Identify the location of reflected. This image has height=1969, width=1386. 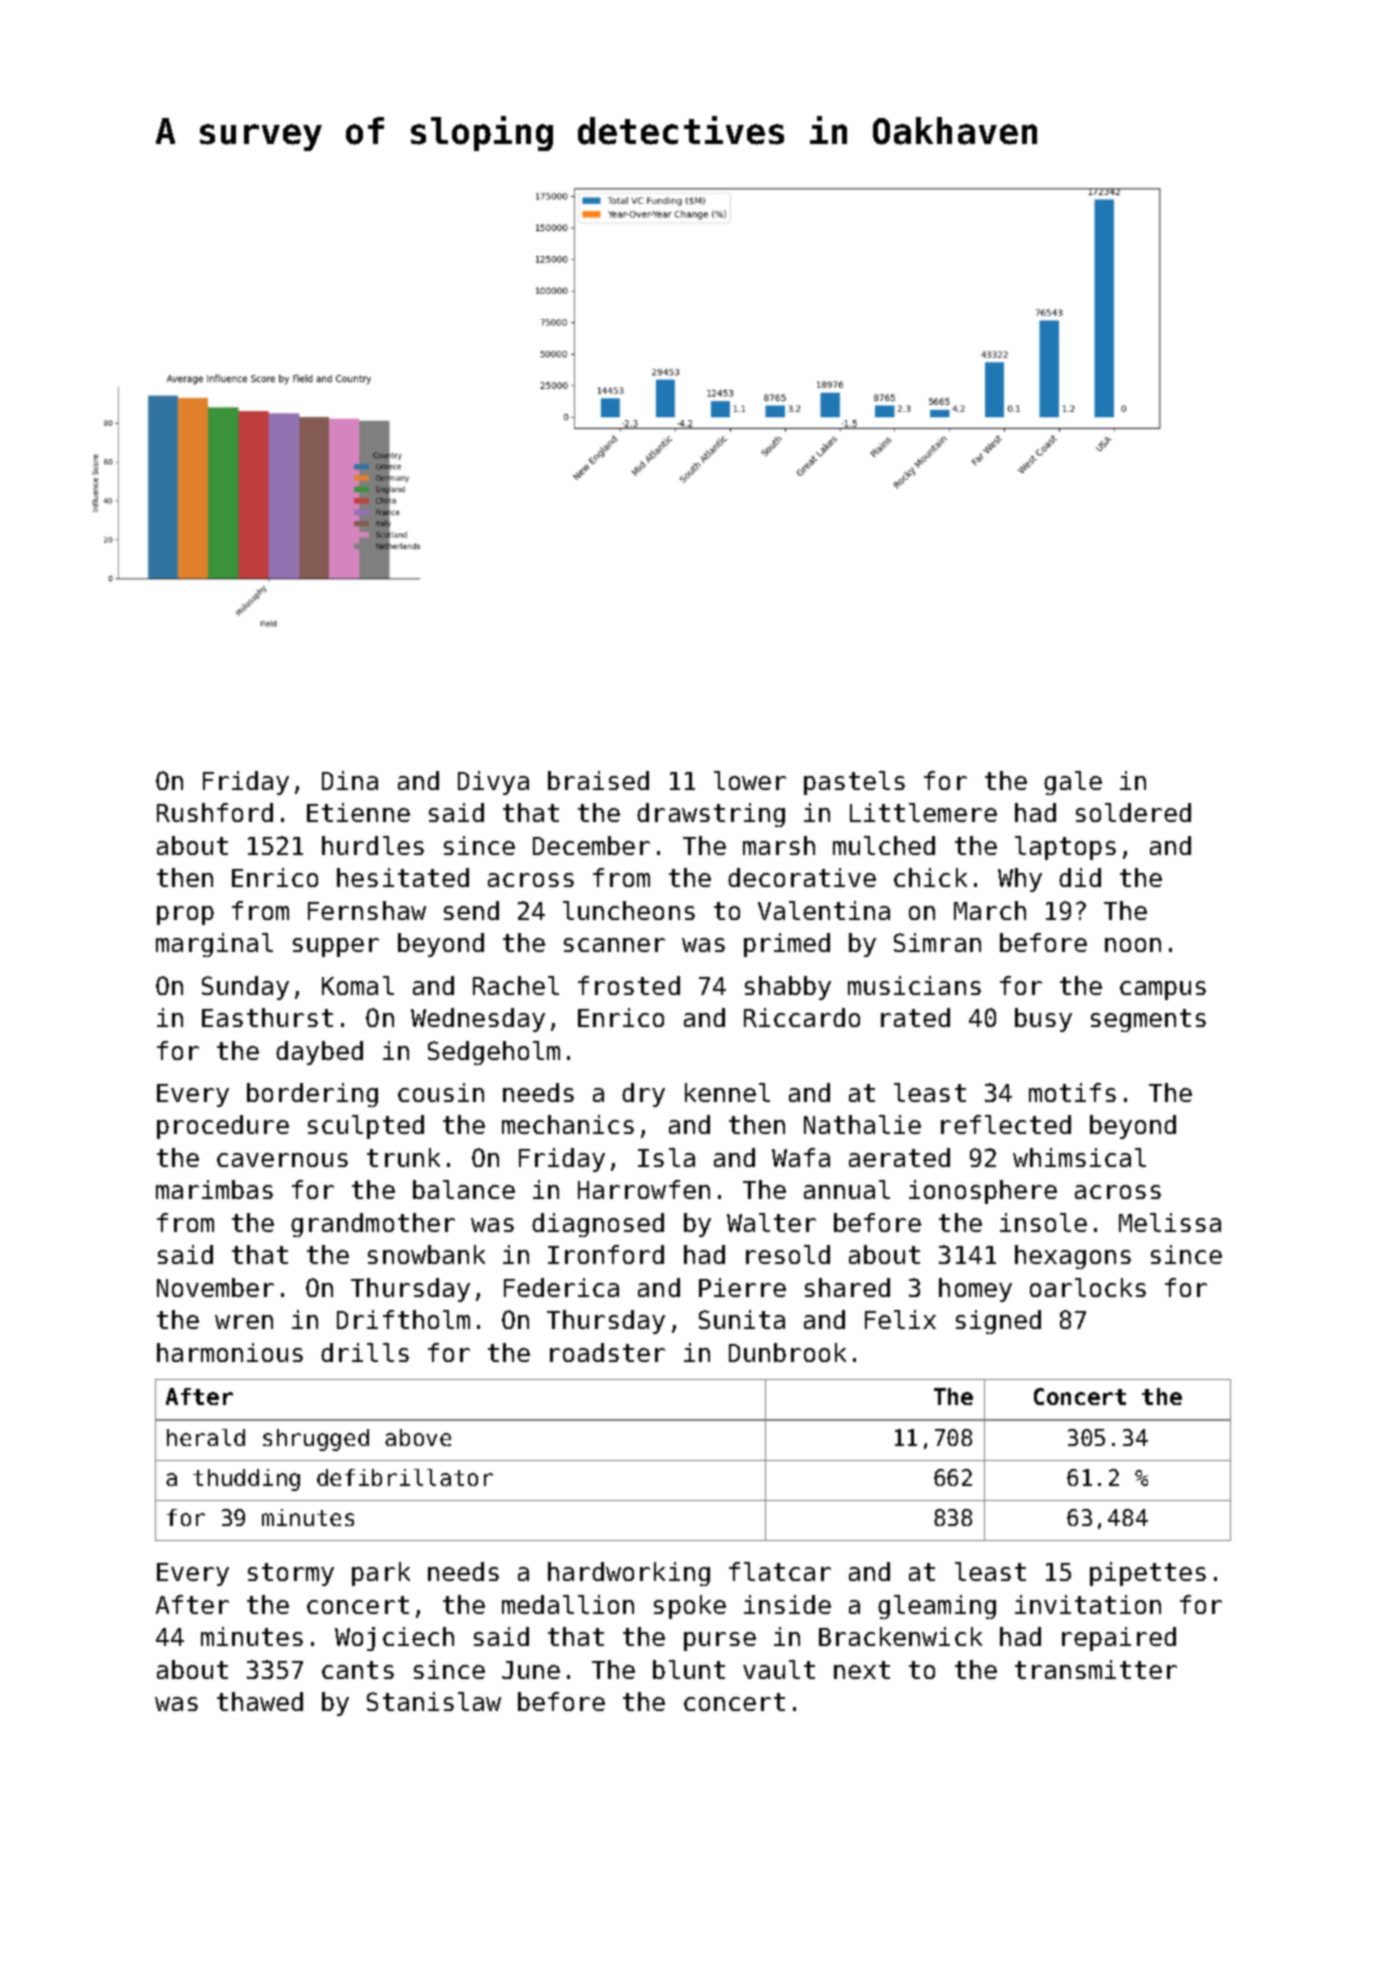
(1006, 1124).
